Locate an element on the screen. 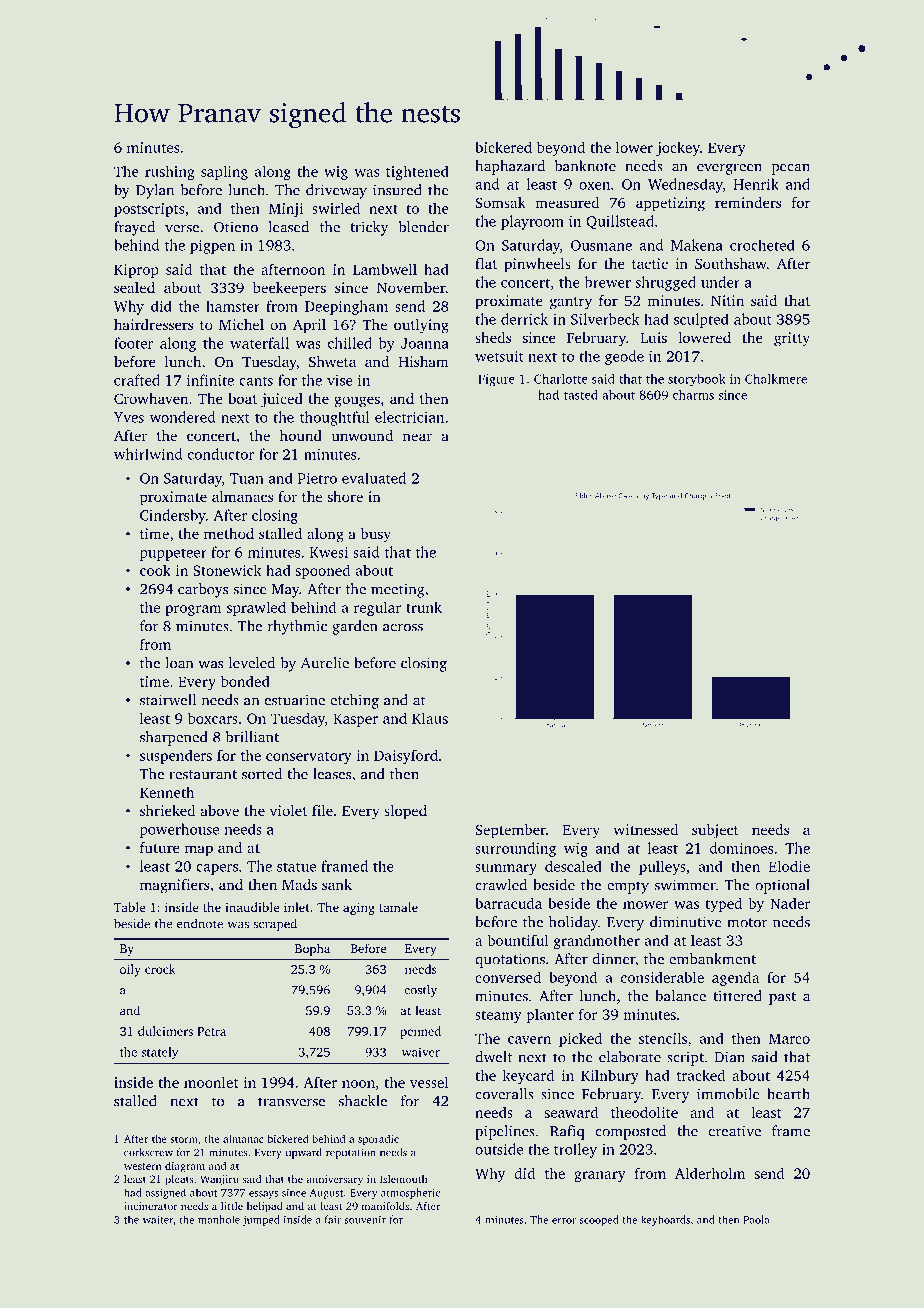 The height and width of the screenshot is (1308, 924). waiter is located at coordinates (158, 1220).
